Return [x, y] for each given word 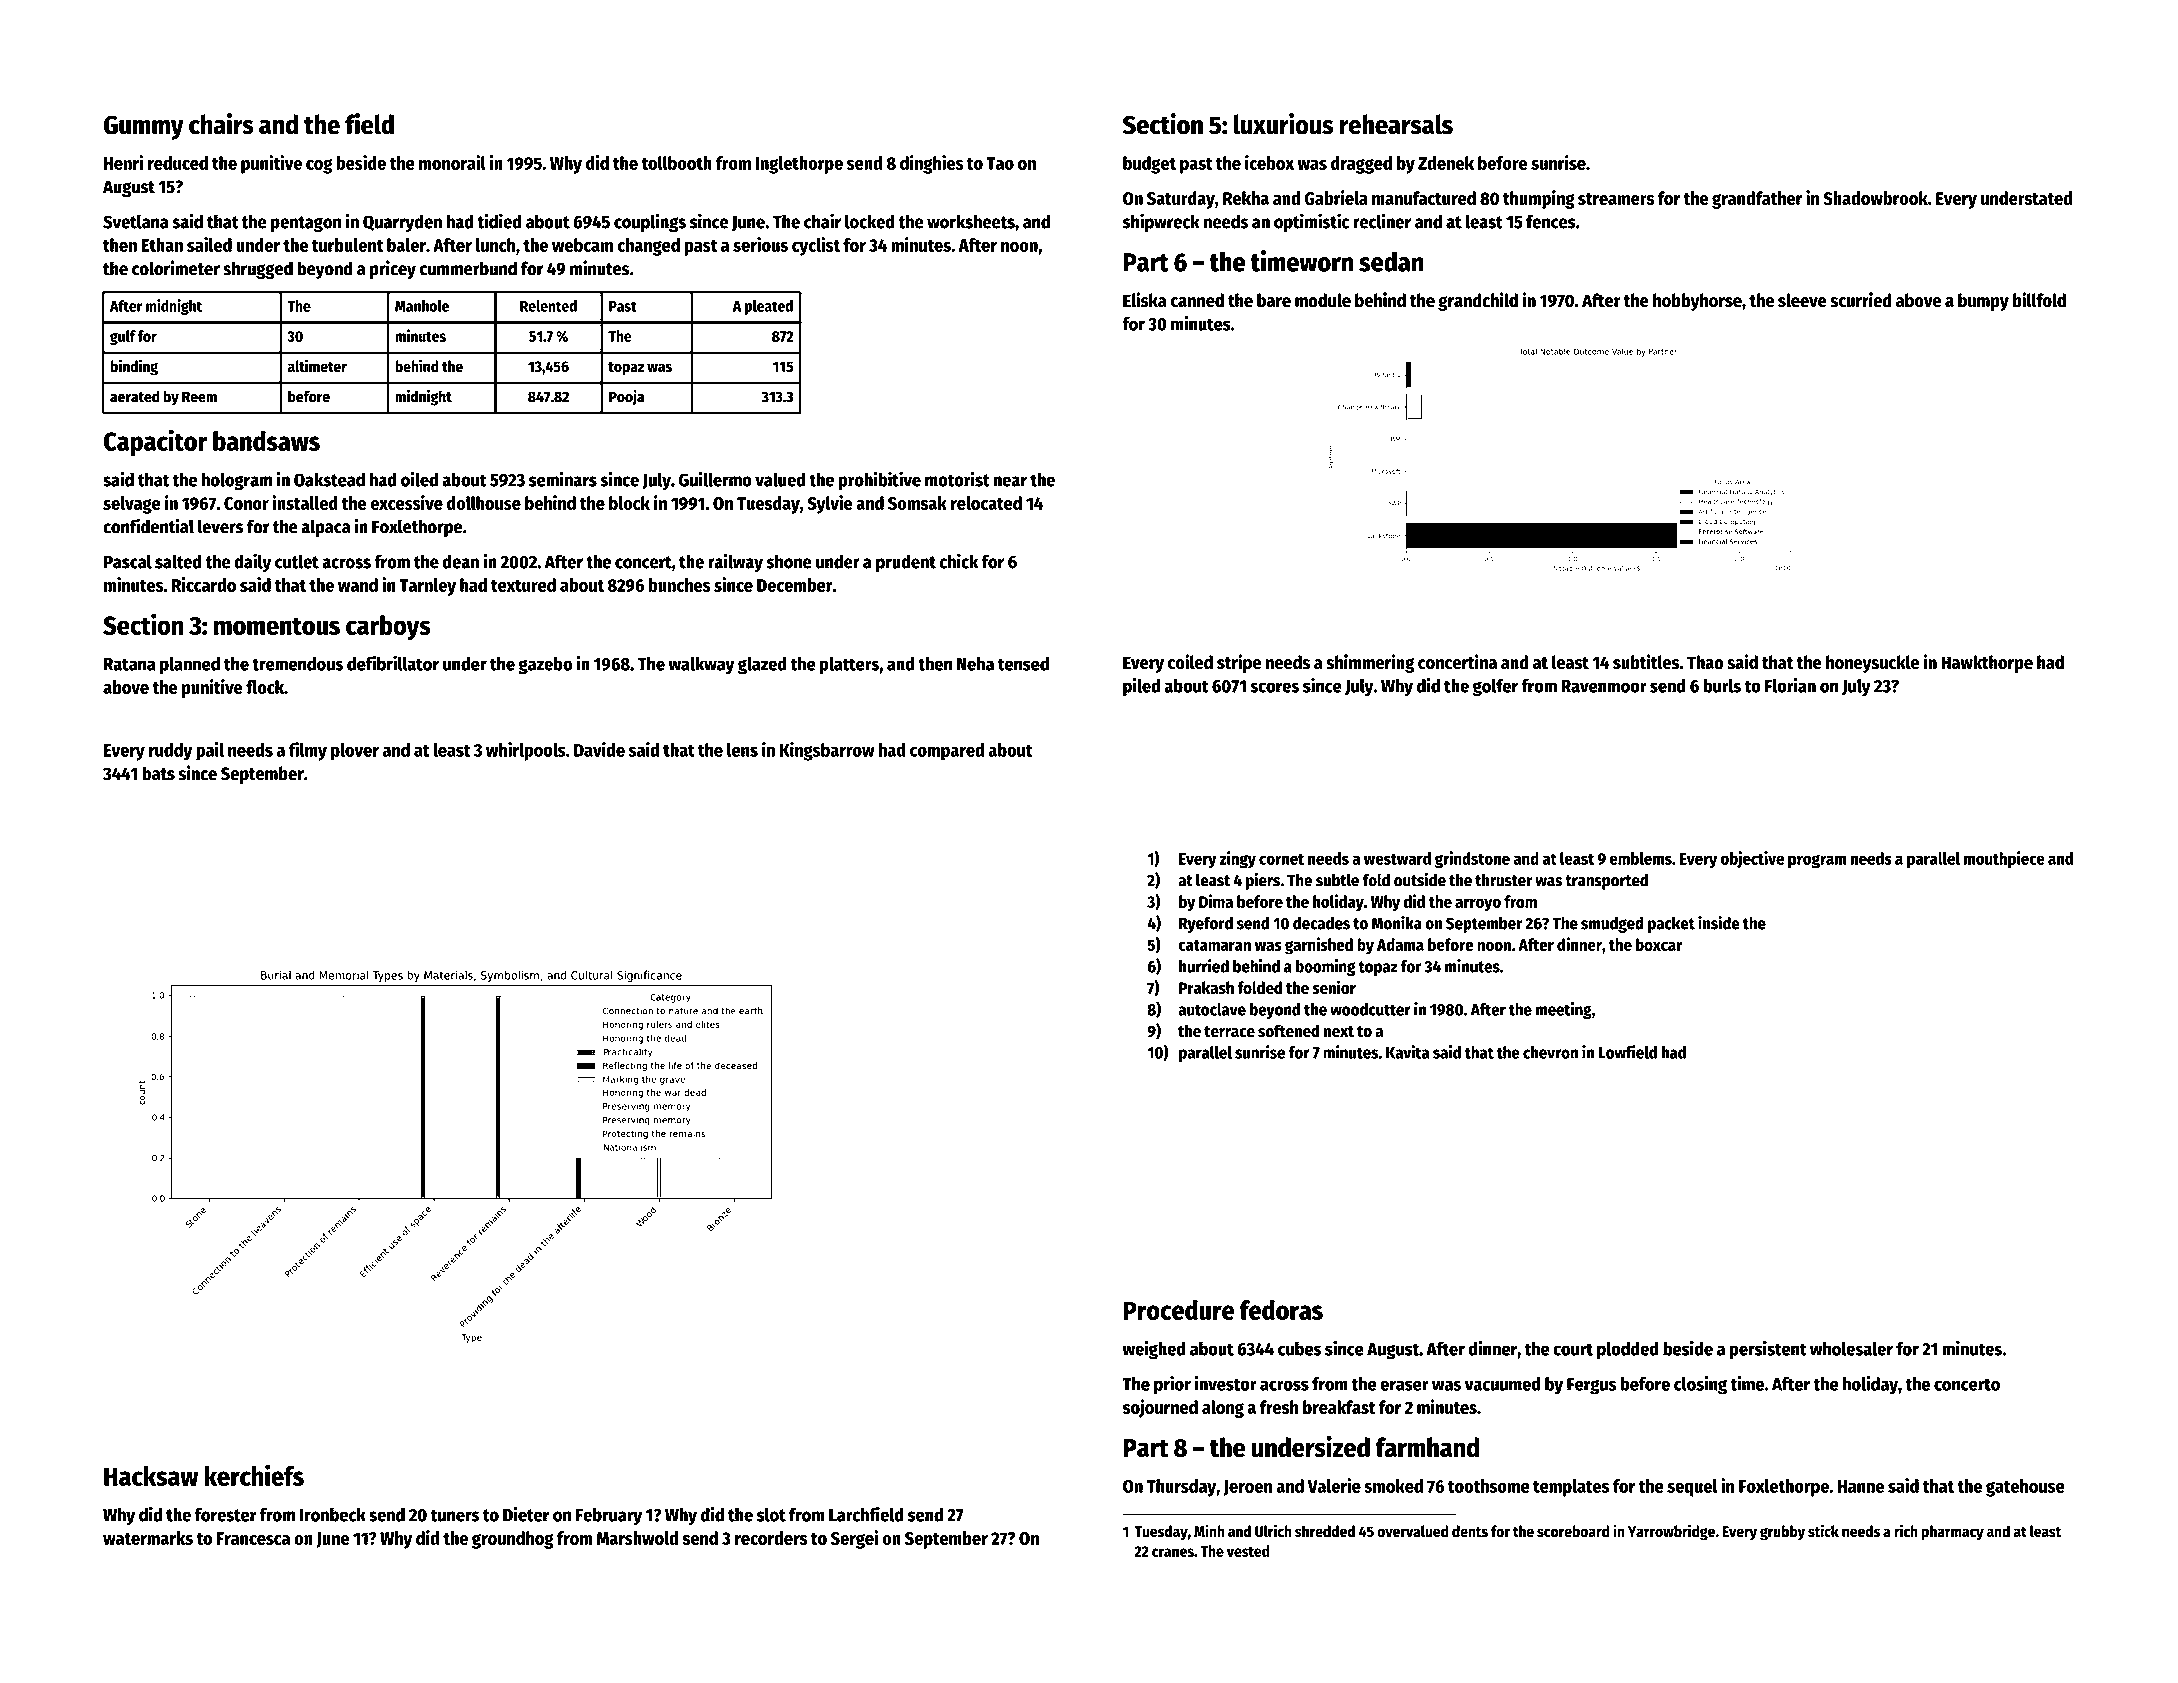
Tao [1000, 163]
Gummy [144, 127]
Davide [599, 749]
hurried [1204, 966]
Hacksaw [151, 1476]
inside [1719, 923]
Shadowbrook [1875, 198]
